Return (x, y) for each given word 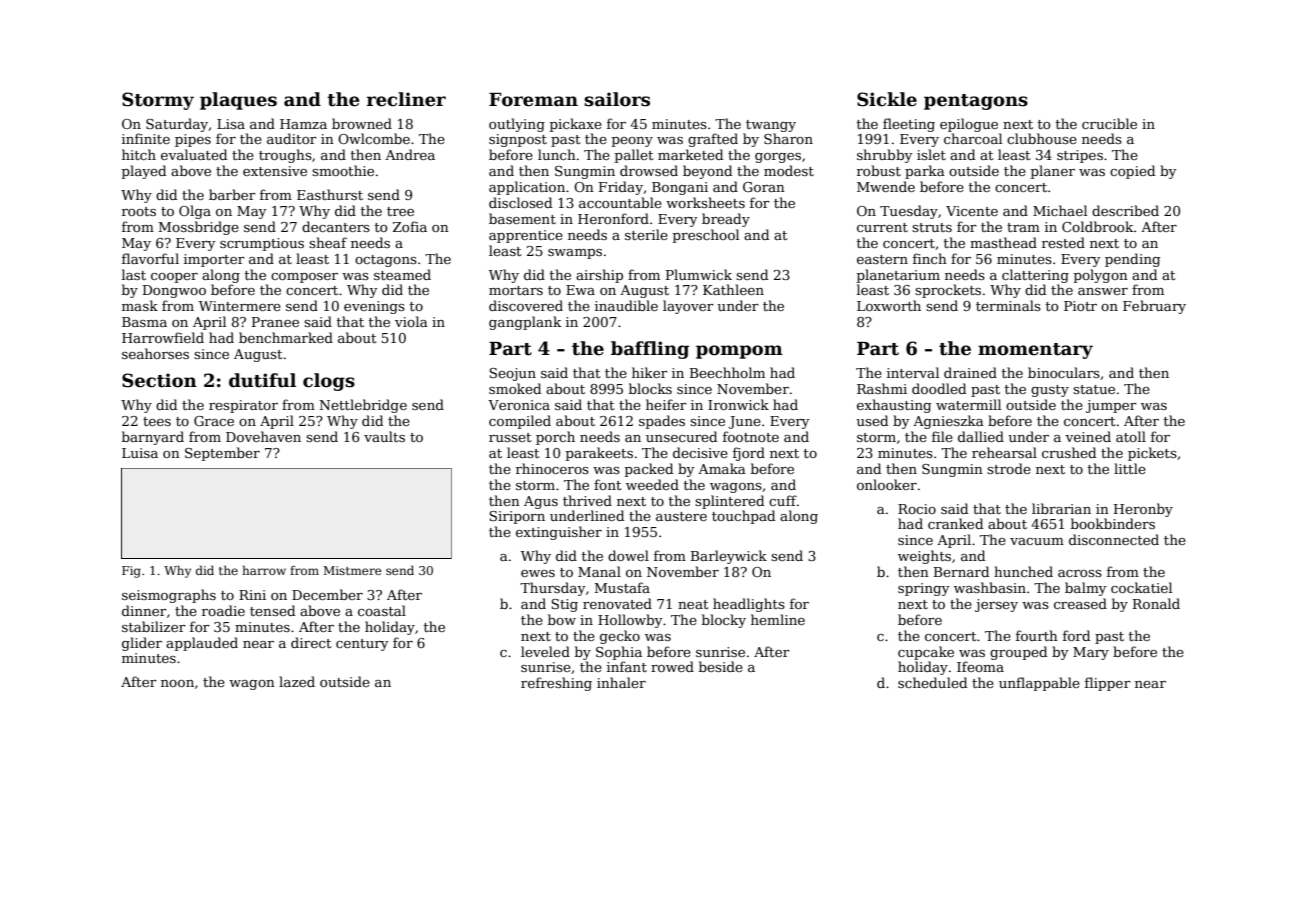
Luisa (140, 453)
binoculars (1064, 372)
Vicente (972, 211)
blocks (650, 388)
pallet (634, 156)
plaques (238, 101)
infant (627, 666)
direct (311, 642)
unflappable (1039, 684)
